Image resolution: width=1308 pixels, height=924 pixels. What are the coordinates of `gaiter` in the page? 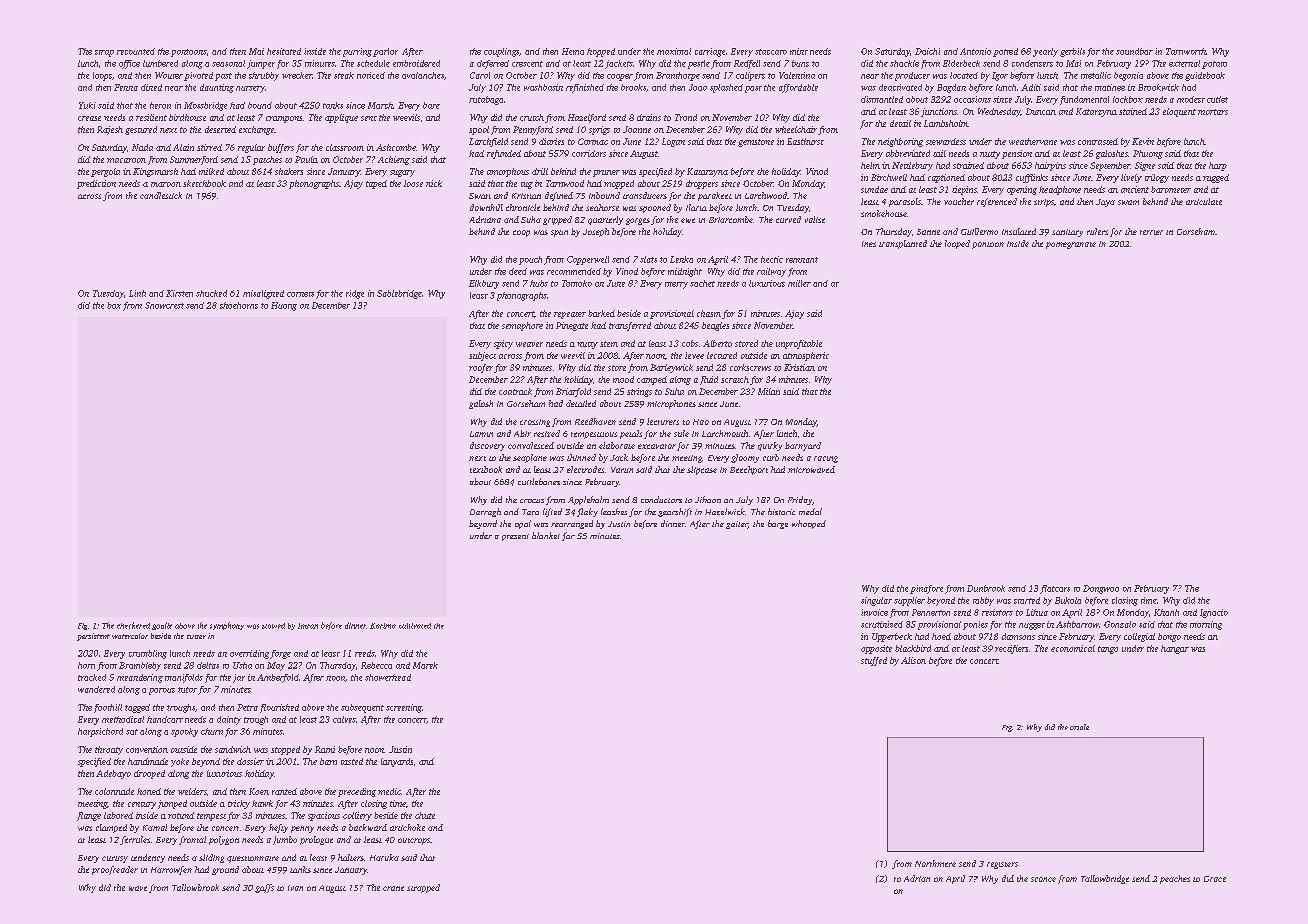 It's located at (737, 525).
